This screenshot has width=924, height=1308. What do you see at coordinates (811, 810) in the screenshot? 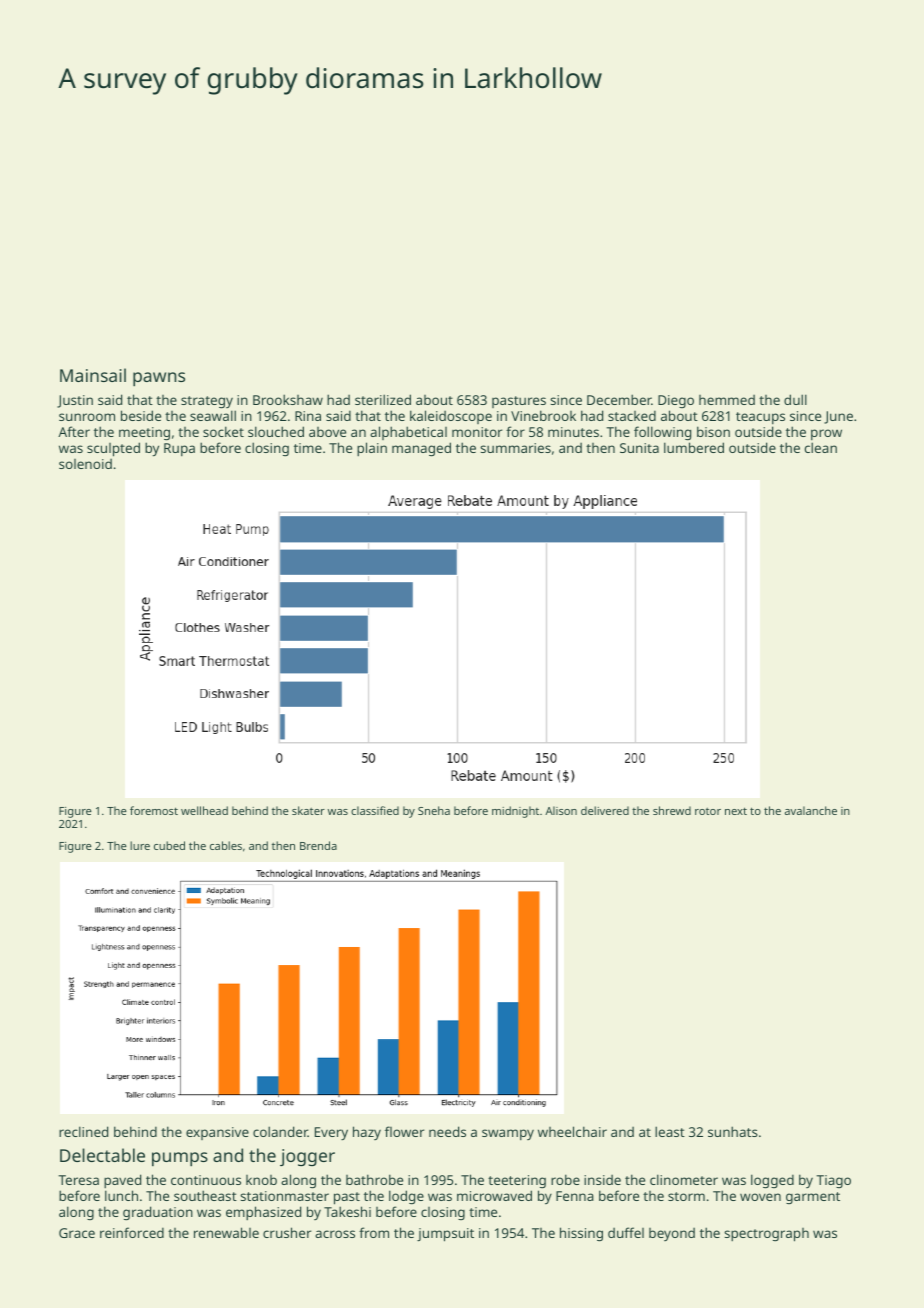
I see `avalanche` at bounding box center [811, 810].
